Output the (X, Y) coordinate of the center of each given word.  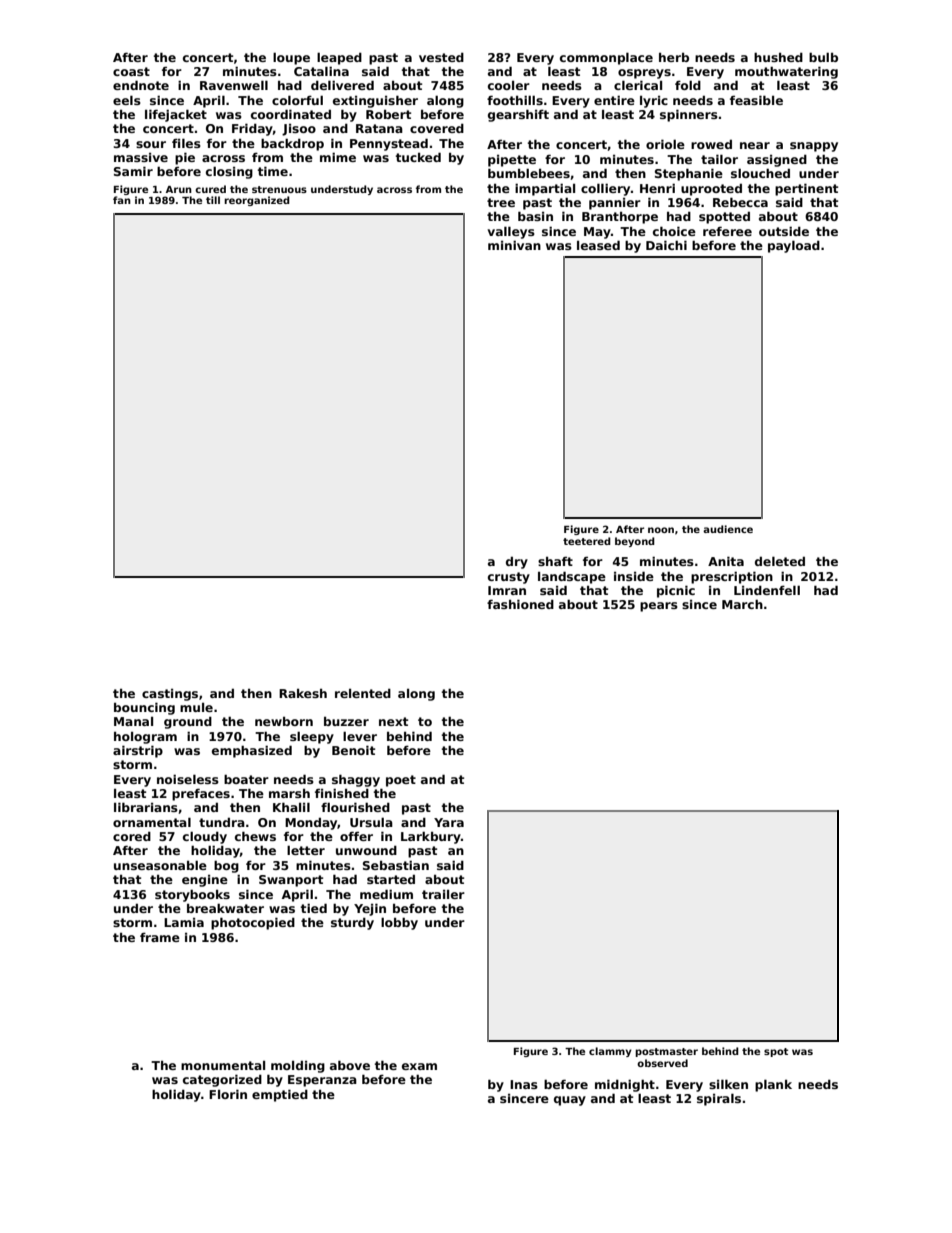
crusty (509, 578)
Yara (449, 822)
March (742, 604)
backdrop (292, 144)
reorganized (257, 201)
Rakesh (303, 693)
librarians (146, 807)
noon (661, 530)
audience (728, 529)
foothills (515, 100)
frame (160, 937)
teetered (587, 541)
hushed (778, 57)
